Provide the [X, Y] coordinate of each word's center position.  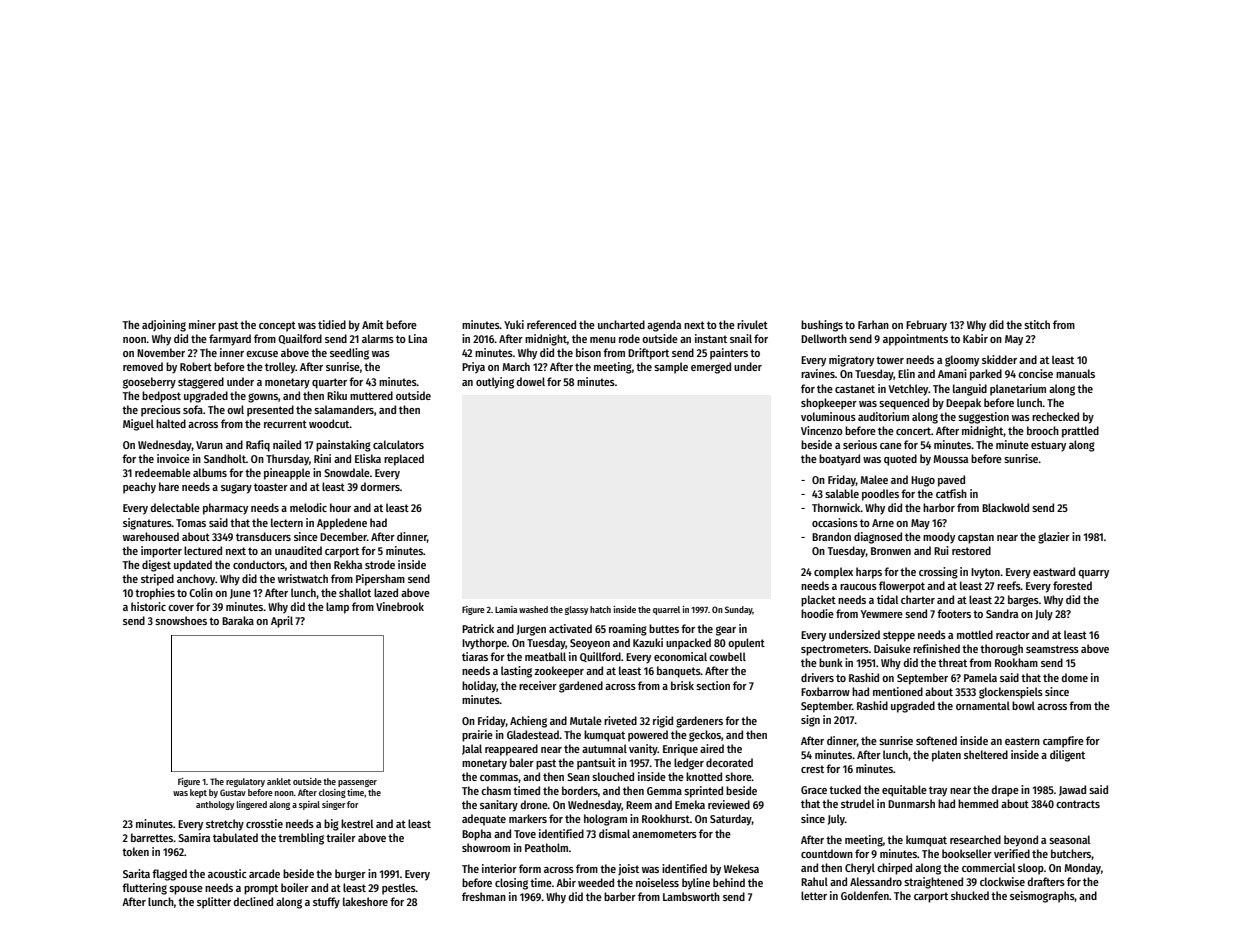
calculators [398, 444]
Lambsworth [691, 896]
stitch [1037, 324]
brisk [682, 685]
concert [913, 431]
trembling [301, 839]
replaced [404, 460]
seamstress [1052, 649]
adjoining [164, 326]
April [282, 622]
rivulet [752, 324]
